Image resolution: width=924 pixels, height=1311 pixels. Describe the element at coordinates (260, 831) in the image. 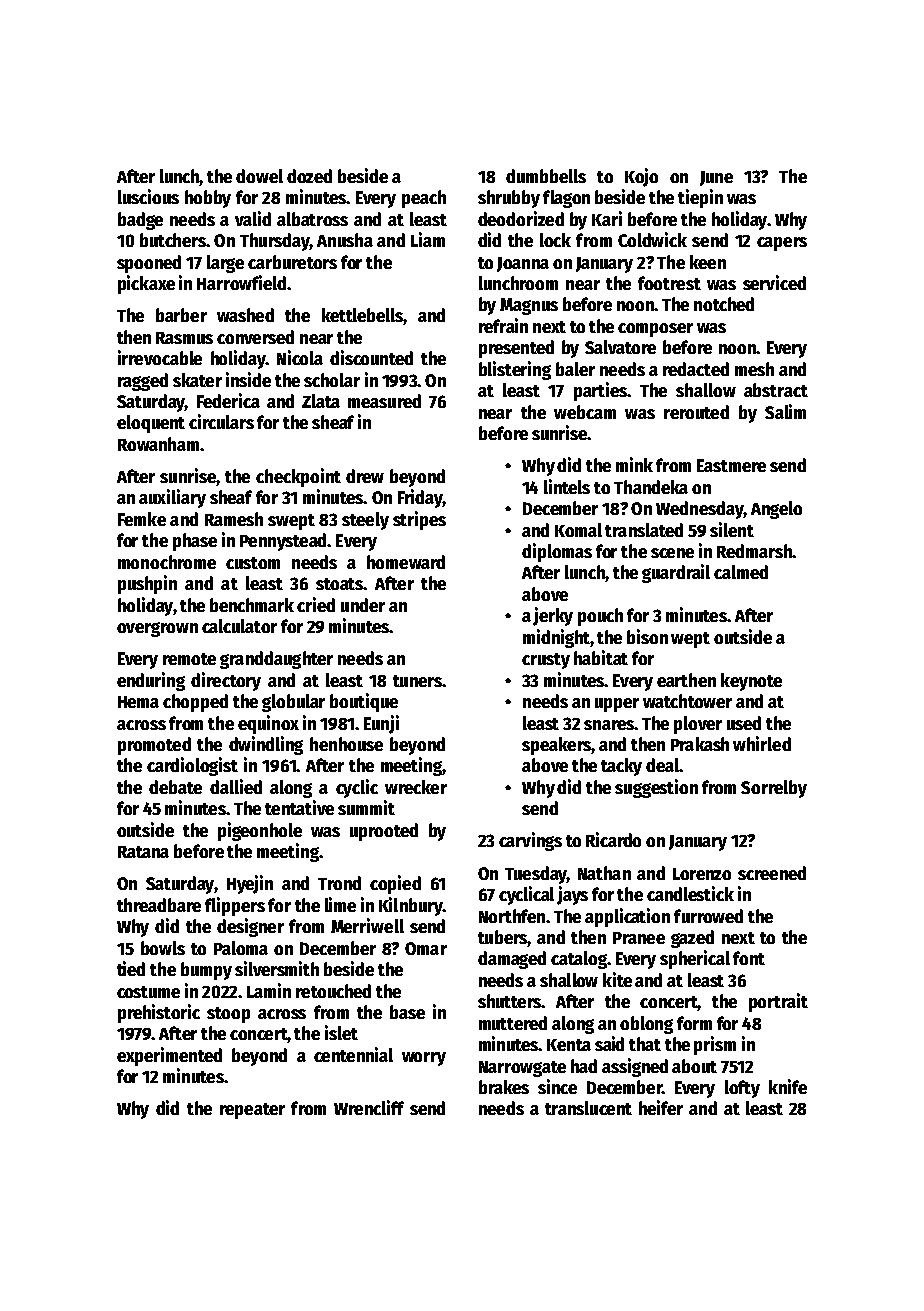

I see `pigeonhole` at that location.
